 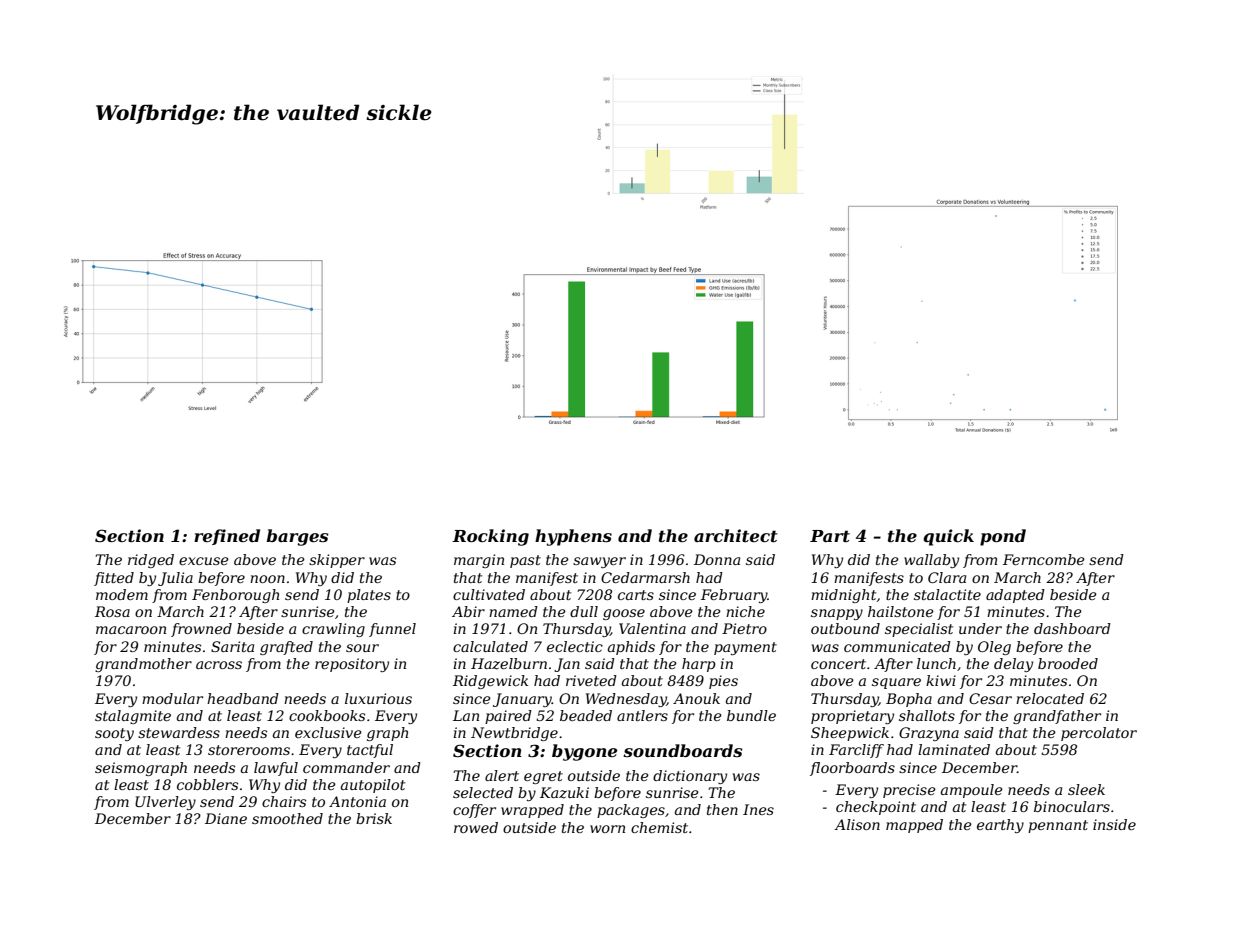 What do you see at coordinates (1015, 596) in the screenshot?
I see `adapted` at bounding box center [1015, 596].
